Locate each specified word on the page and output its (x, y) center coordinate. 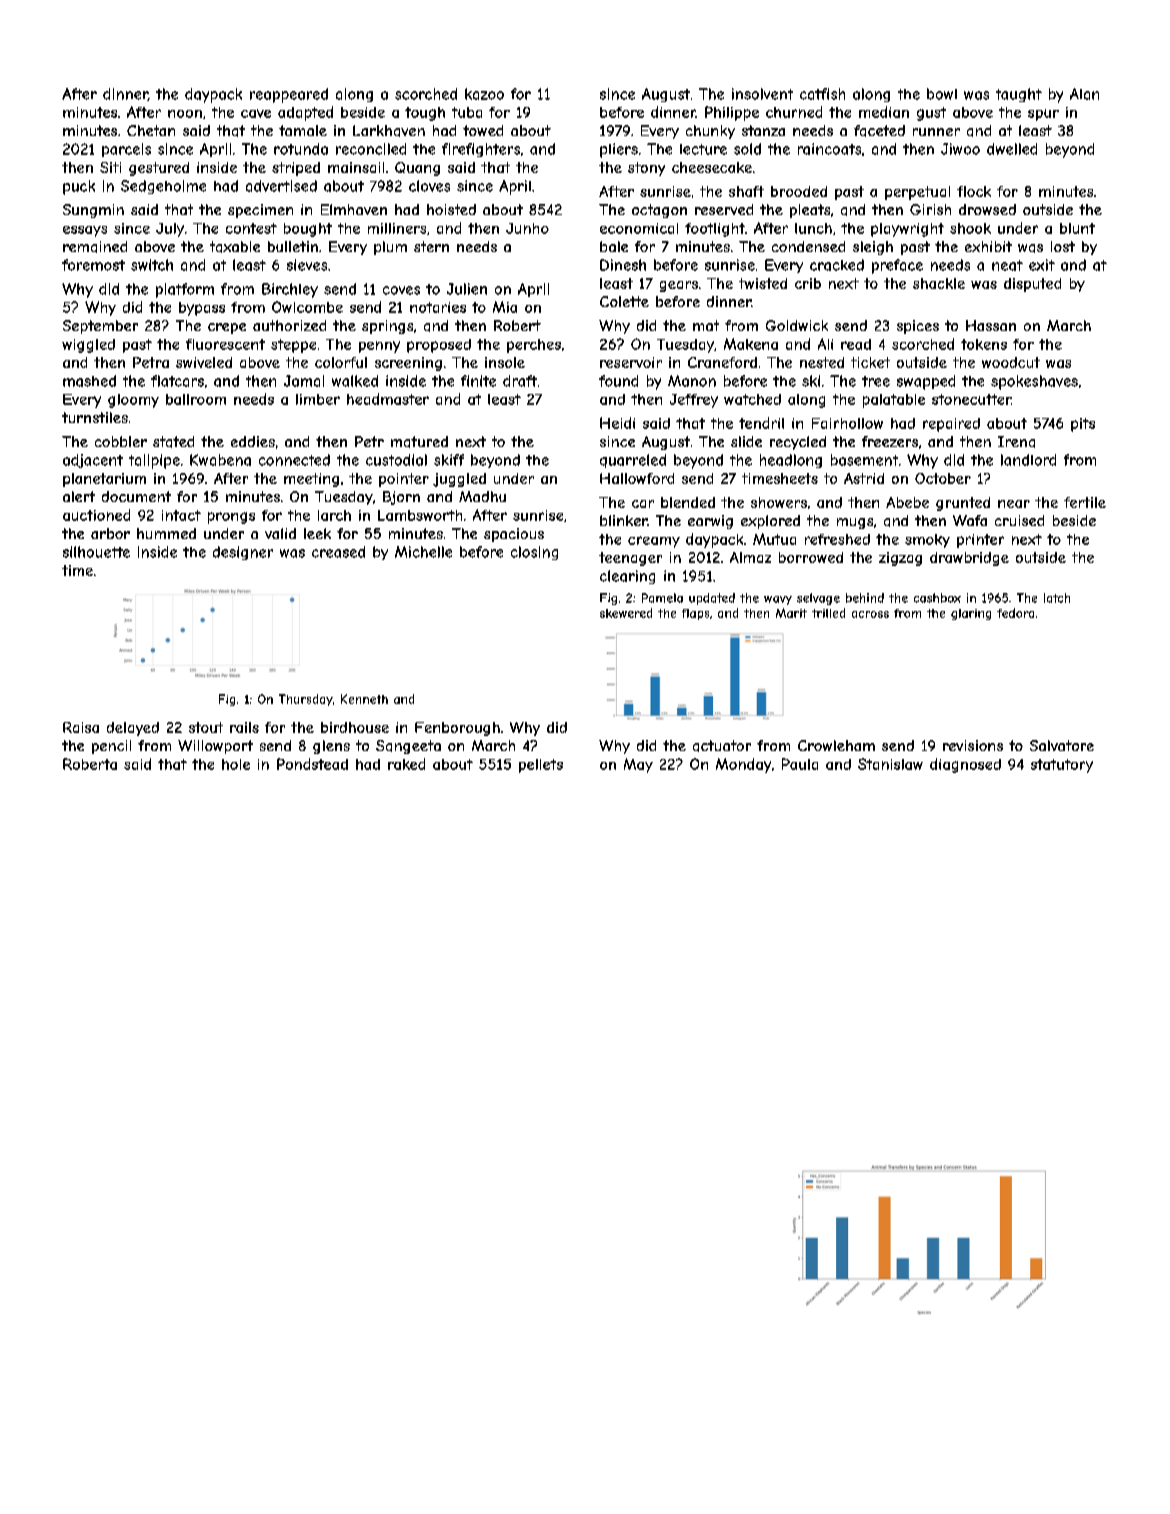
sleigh (873, 248)
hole (236, 764)
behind (865, 598)
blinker (623, 520)
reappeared (289, 95)
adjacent (93, 461)
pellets (541, 766)
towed (483, 130)
